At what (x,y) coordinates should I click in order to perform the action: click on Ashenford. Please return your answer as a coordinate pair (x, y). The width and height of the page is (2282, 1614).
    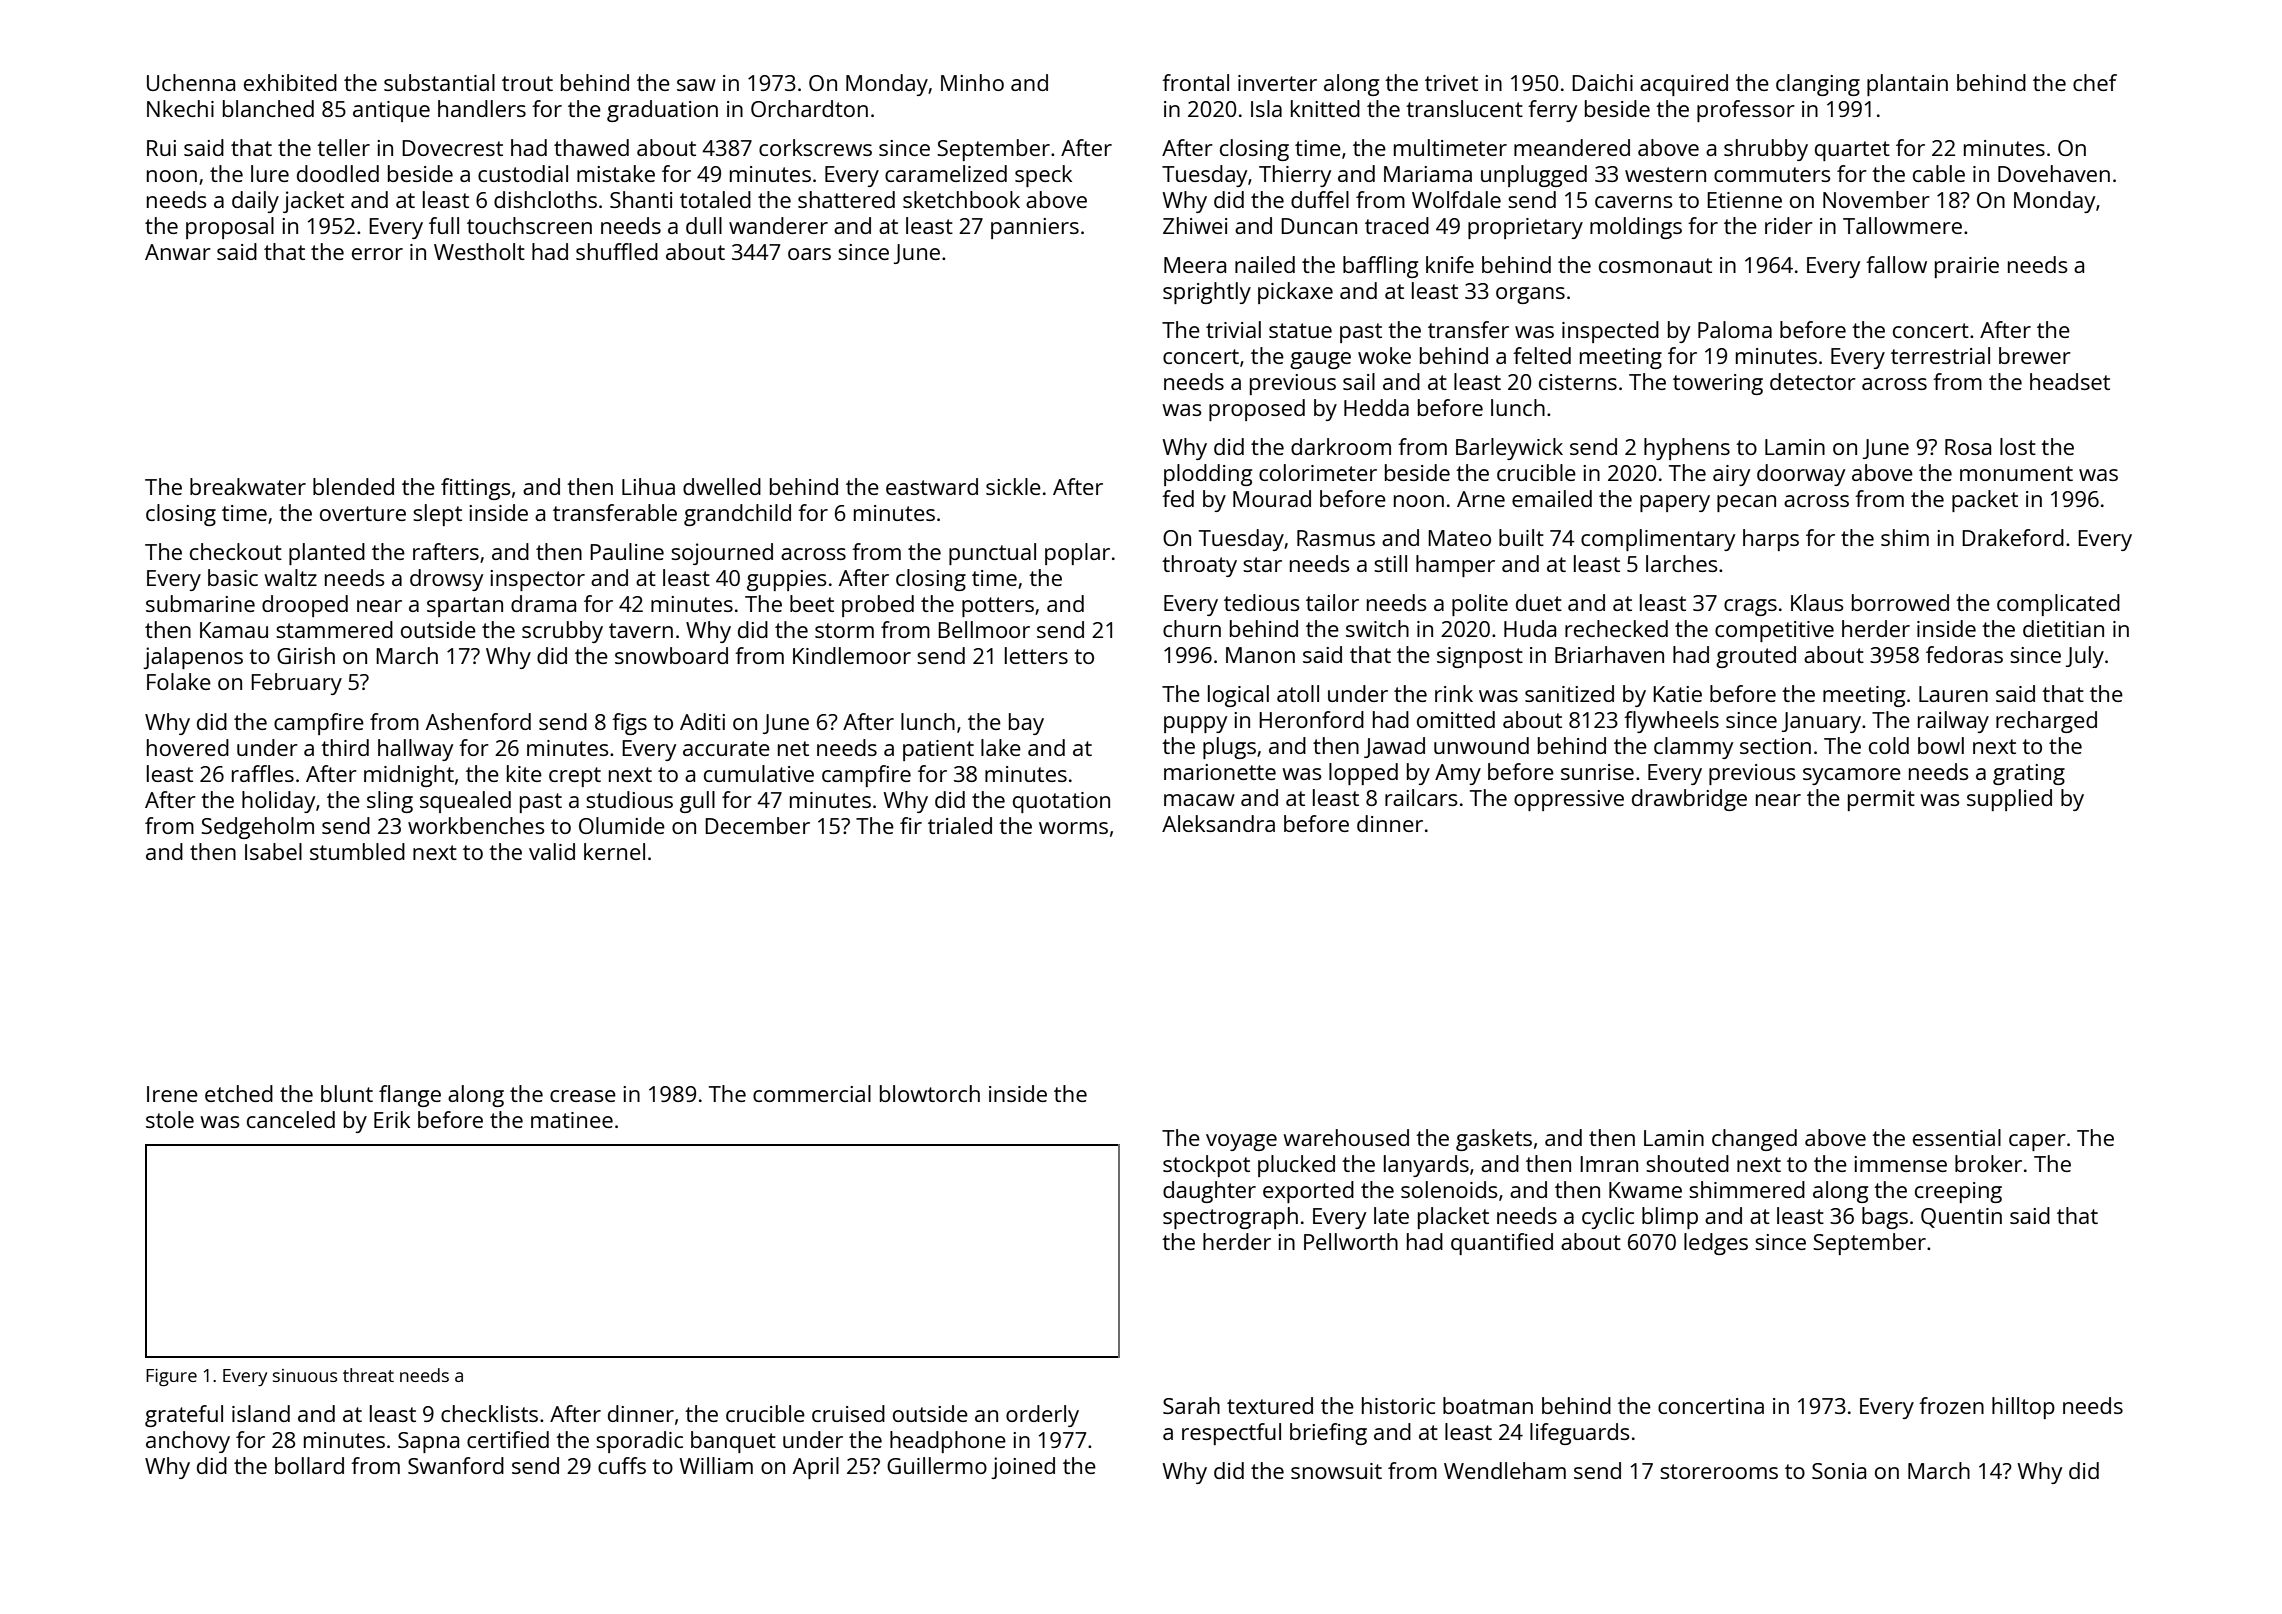
    Looking at the image, I should click on (478, 721).
